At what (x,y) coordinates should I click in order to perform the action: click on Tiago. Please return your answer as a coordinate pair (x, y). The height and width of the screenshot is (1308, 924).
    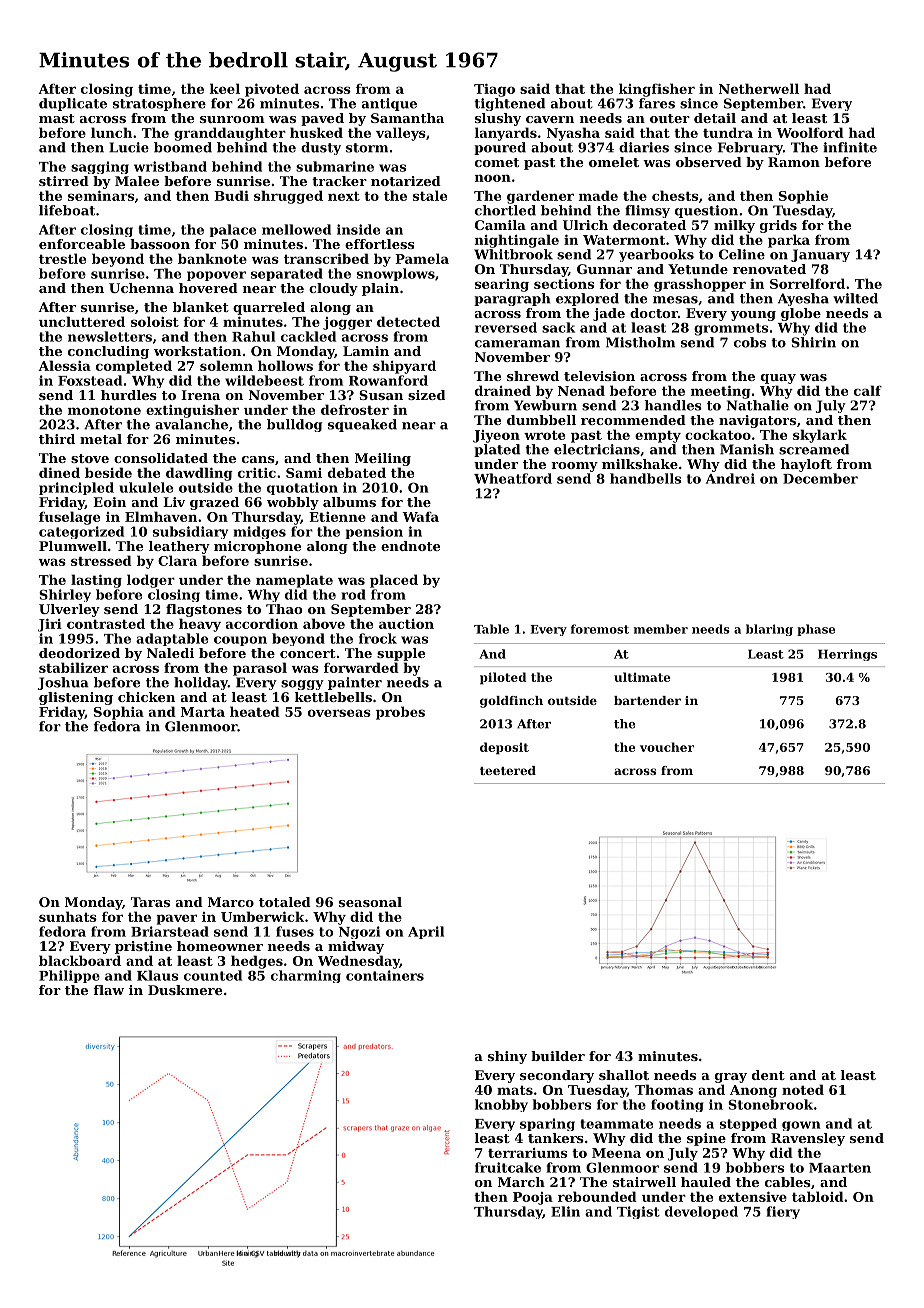
    Looking at the image, I should click on (494, 90).
